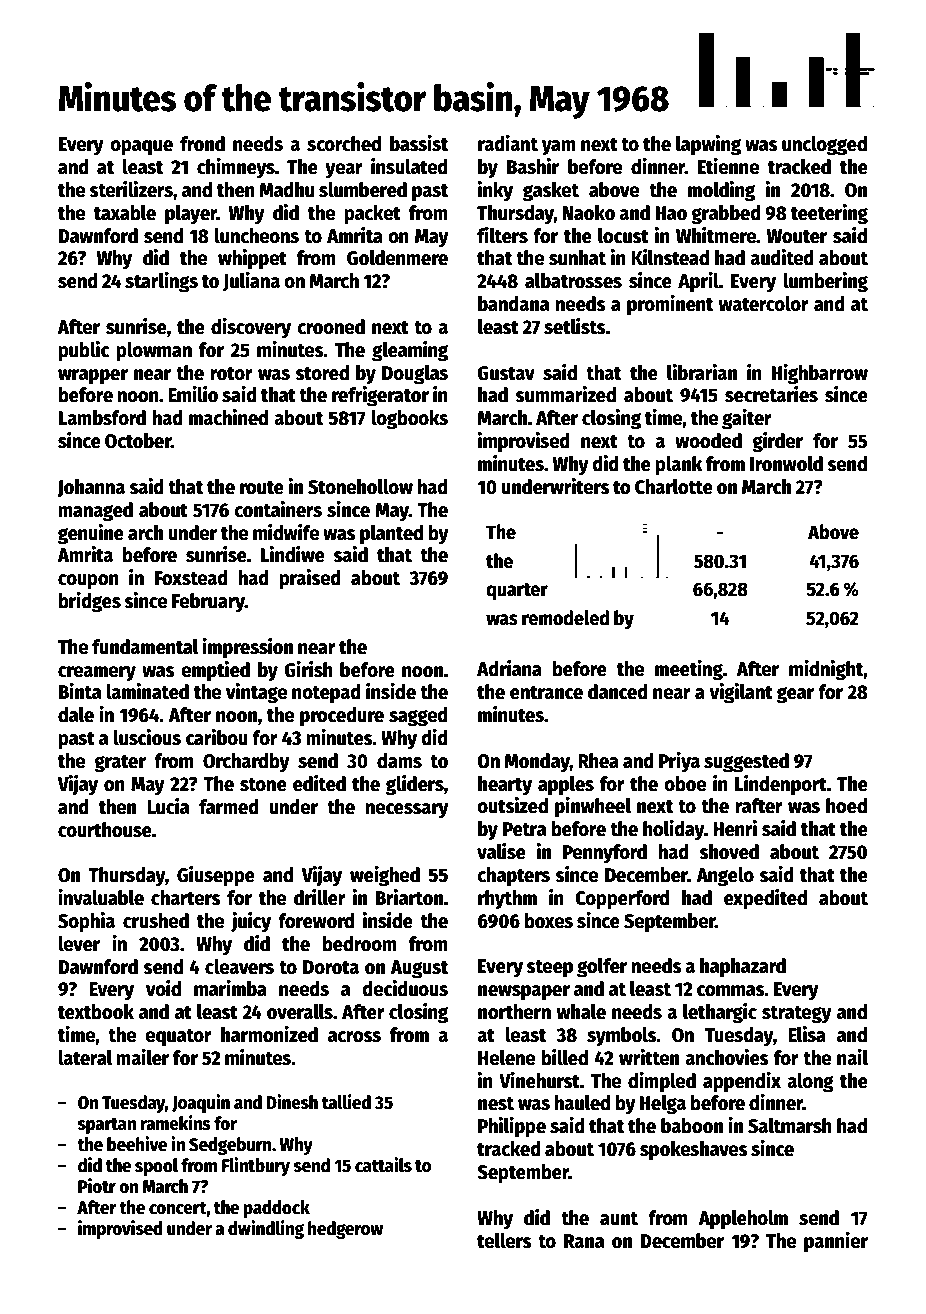 The height and width of the screenshot is (1314, 926). I want to click on lapwing, so click(708, 145).
